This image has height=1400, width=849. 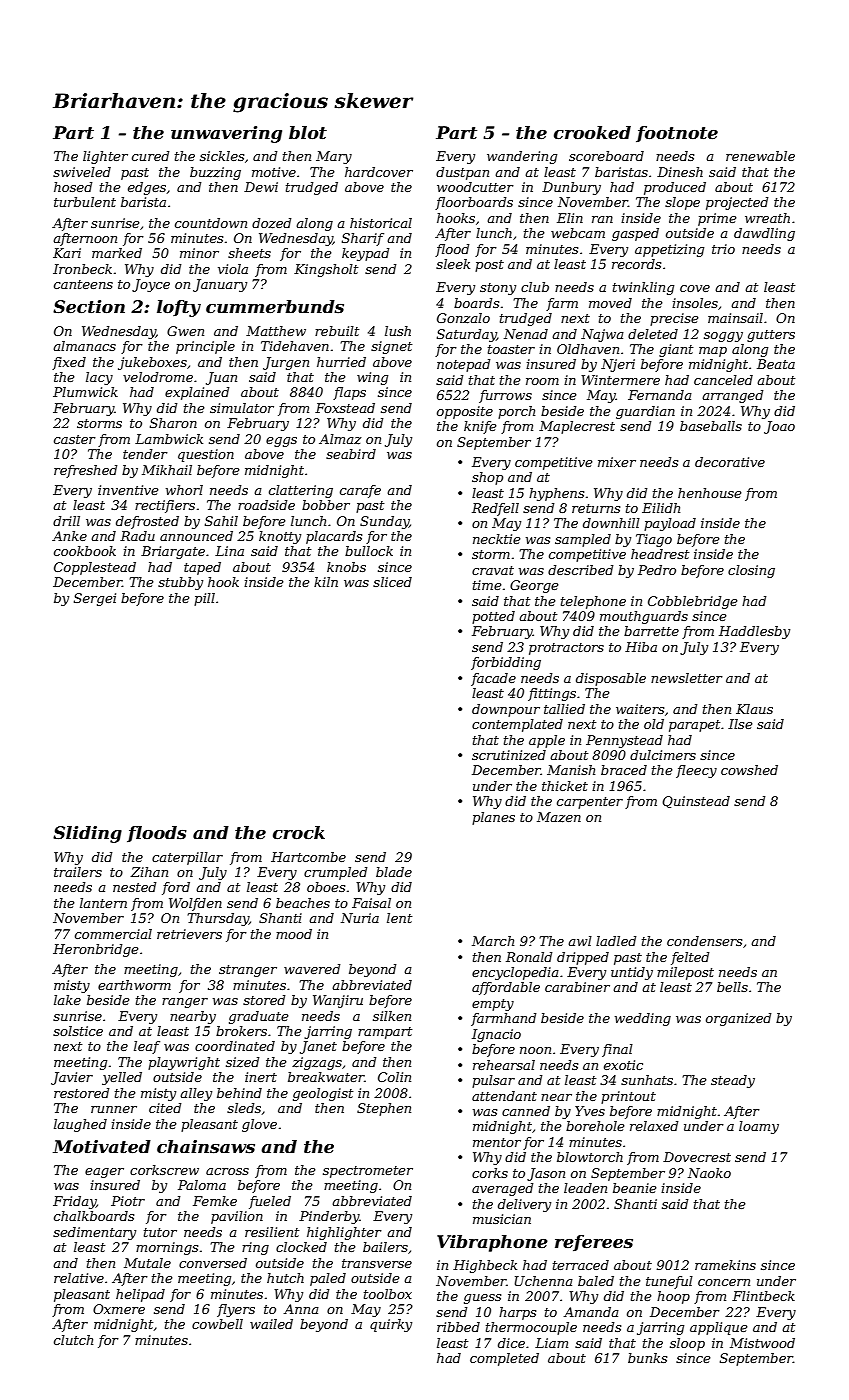 What do you see at coordinates (82, 269) in the image?
I see `Ironbeck` at bounding box center [82, 269].
